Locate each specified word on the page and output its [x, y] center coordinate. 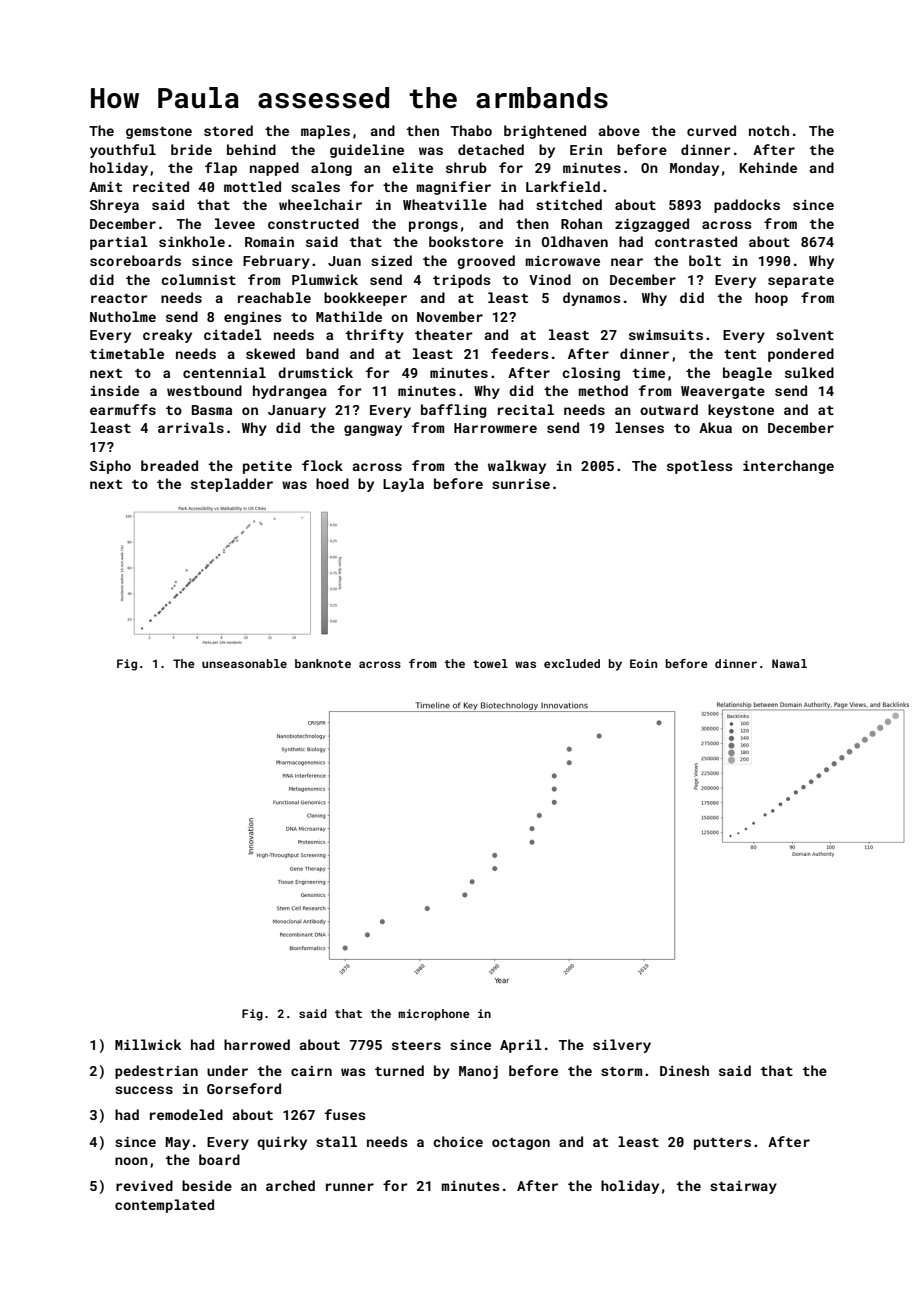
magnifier [454, 188]
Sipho [110, 467]
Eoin [643, 663]
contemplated [164, 1206]
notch [769, 130]
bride [191, 149]
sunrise [521, 484]
